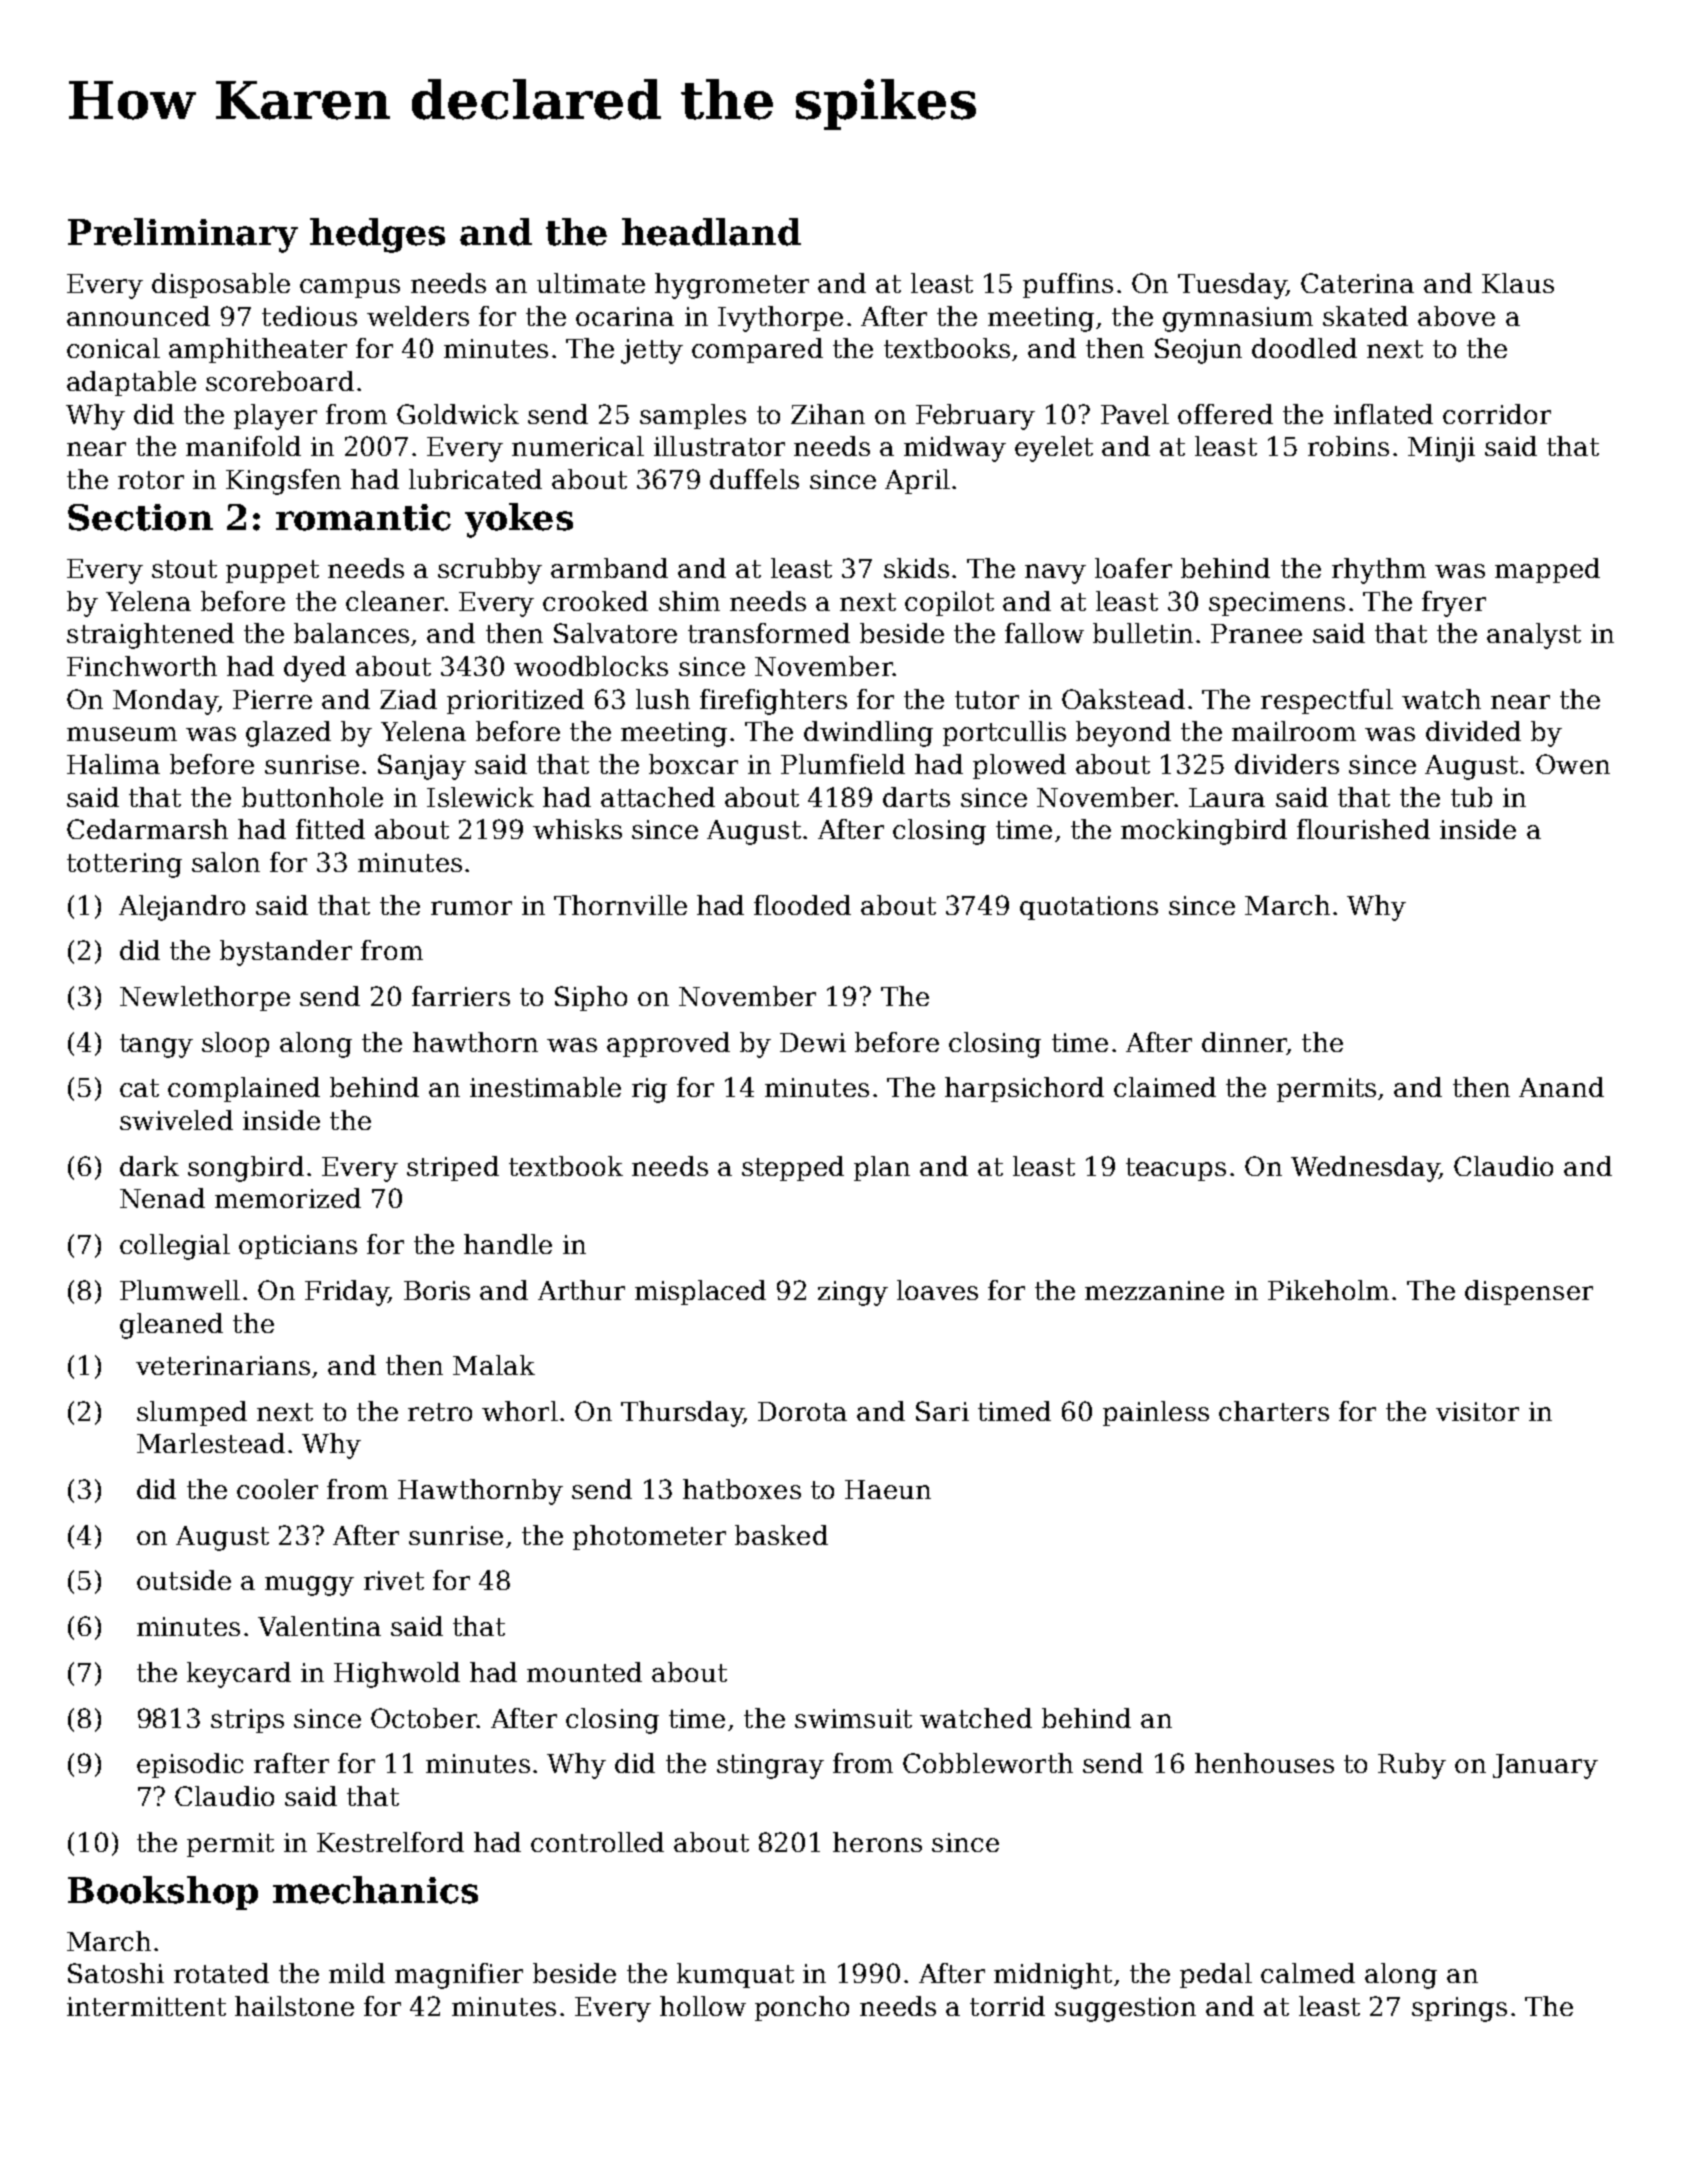  Describe the element at coordinates (377, 235) in the screenshot. I see `hedges` at that location.
